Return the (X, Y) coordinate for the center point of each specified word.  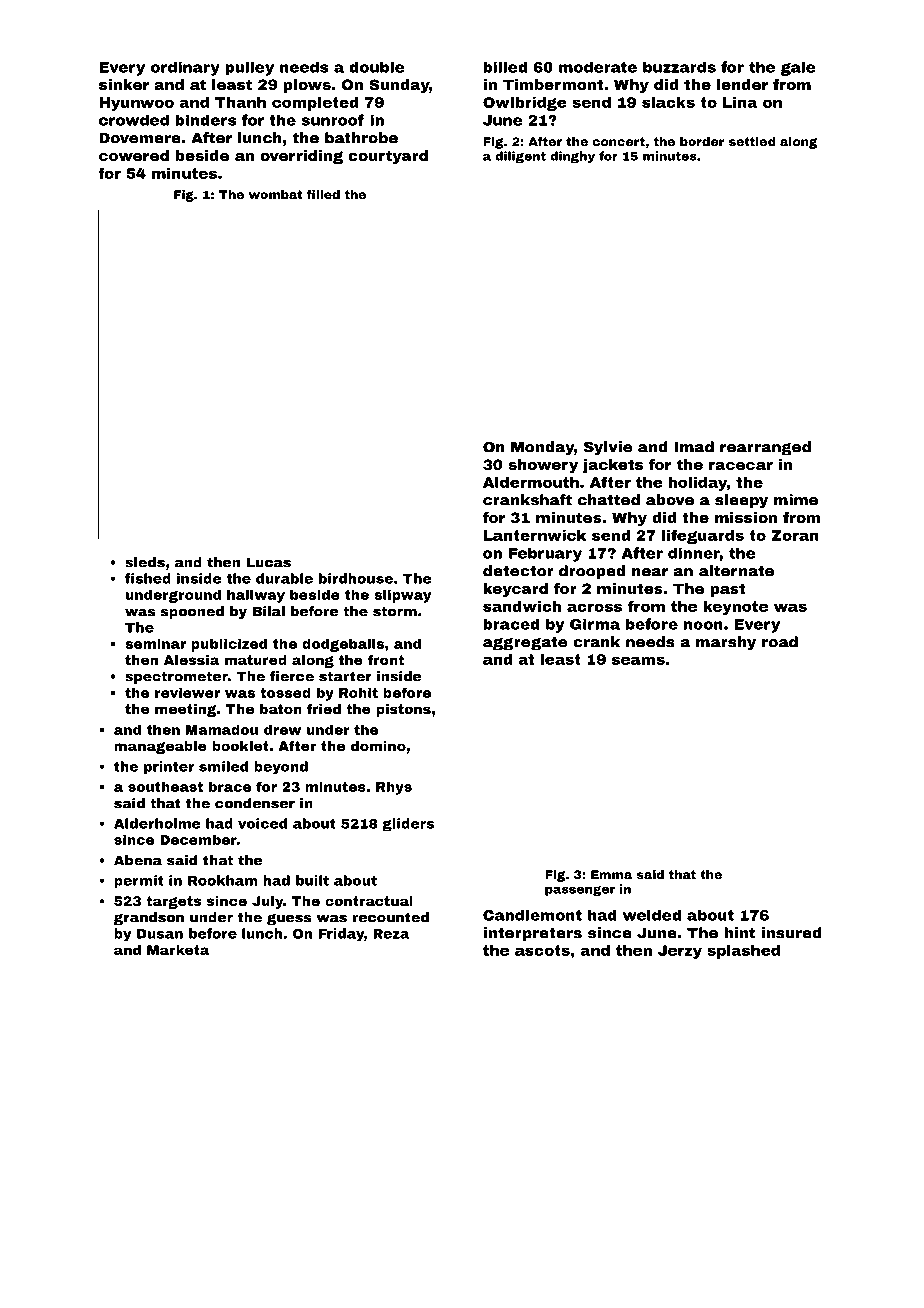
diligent (520, 157)
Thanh (240, 102)
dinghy (572, 157)
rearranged (765, 448)
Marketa (178, 950)
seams (638, 660)
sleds (145, 562)
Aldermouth (531, 482)
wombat (275, 194)
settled (752, 141)
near (650, 572)
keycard (515, 590)
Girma (595, 624)
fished (148, 578)
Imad (694, 447)
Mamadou (222, 729)
